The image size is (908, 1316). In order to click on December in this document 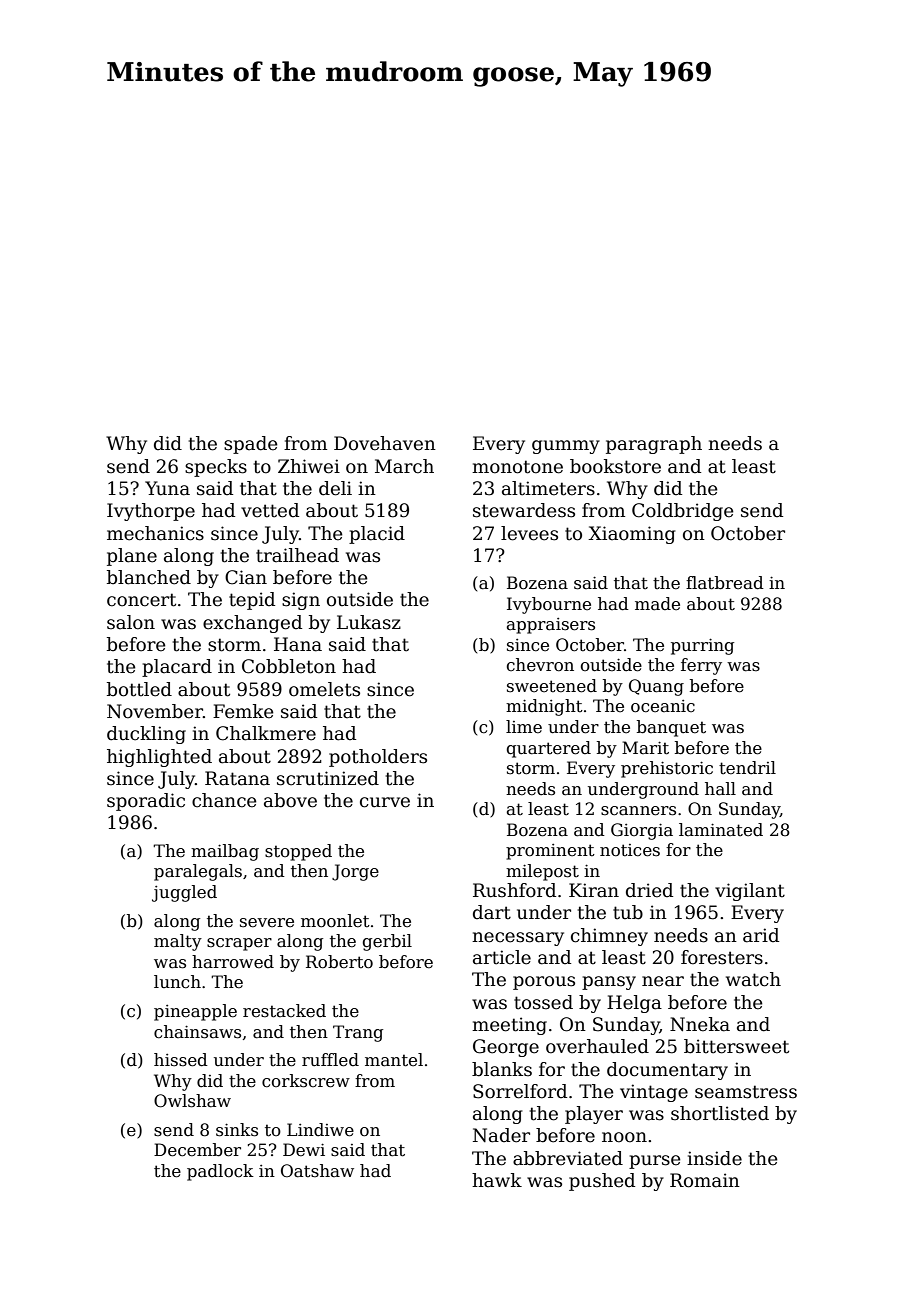, I will do `click(197, 1150)`.
